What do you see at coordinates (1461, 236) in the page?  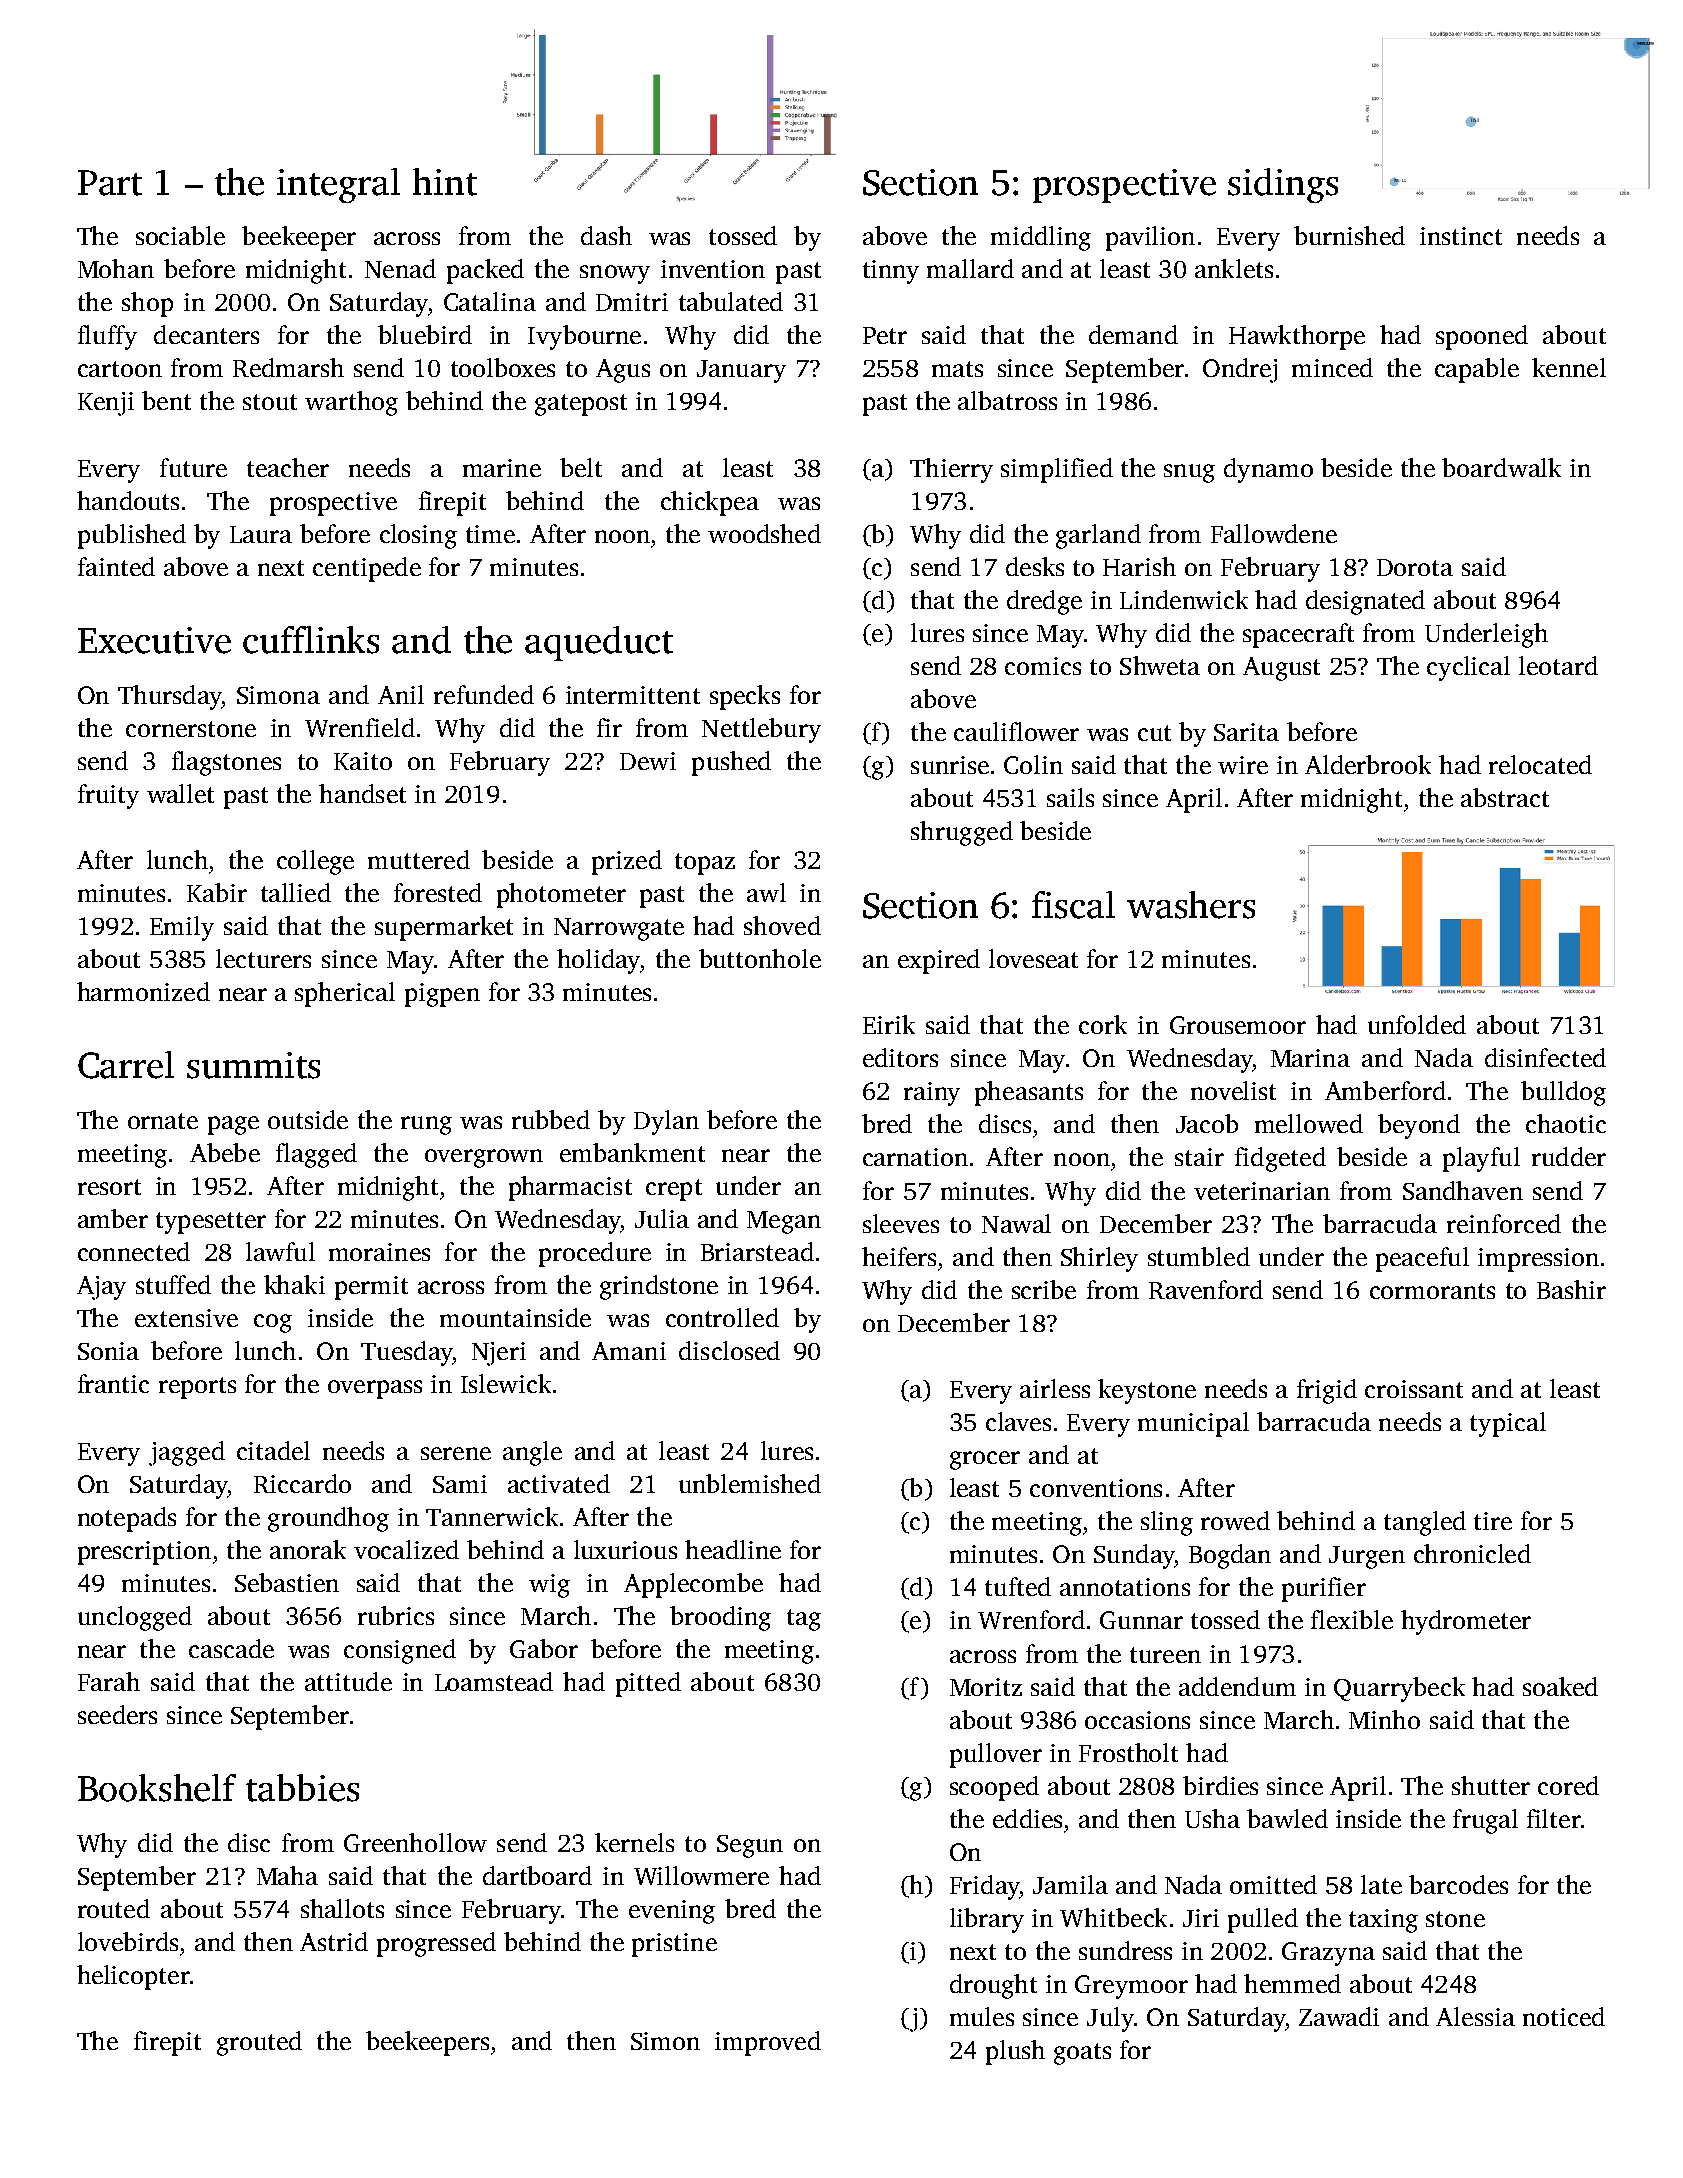 I see `instinct` at bounding box center [1461, 236].
